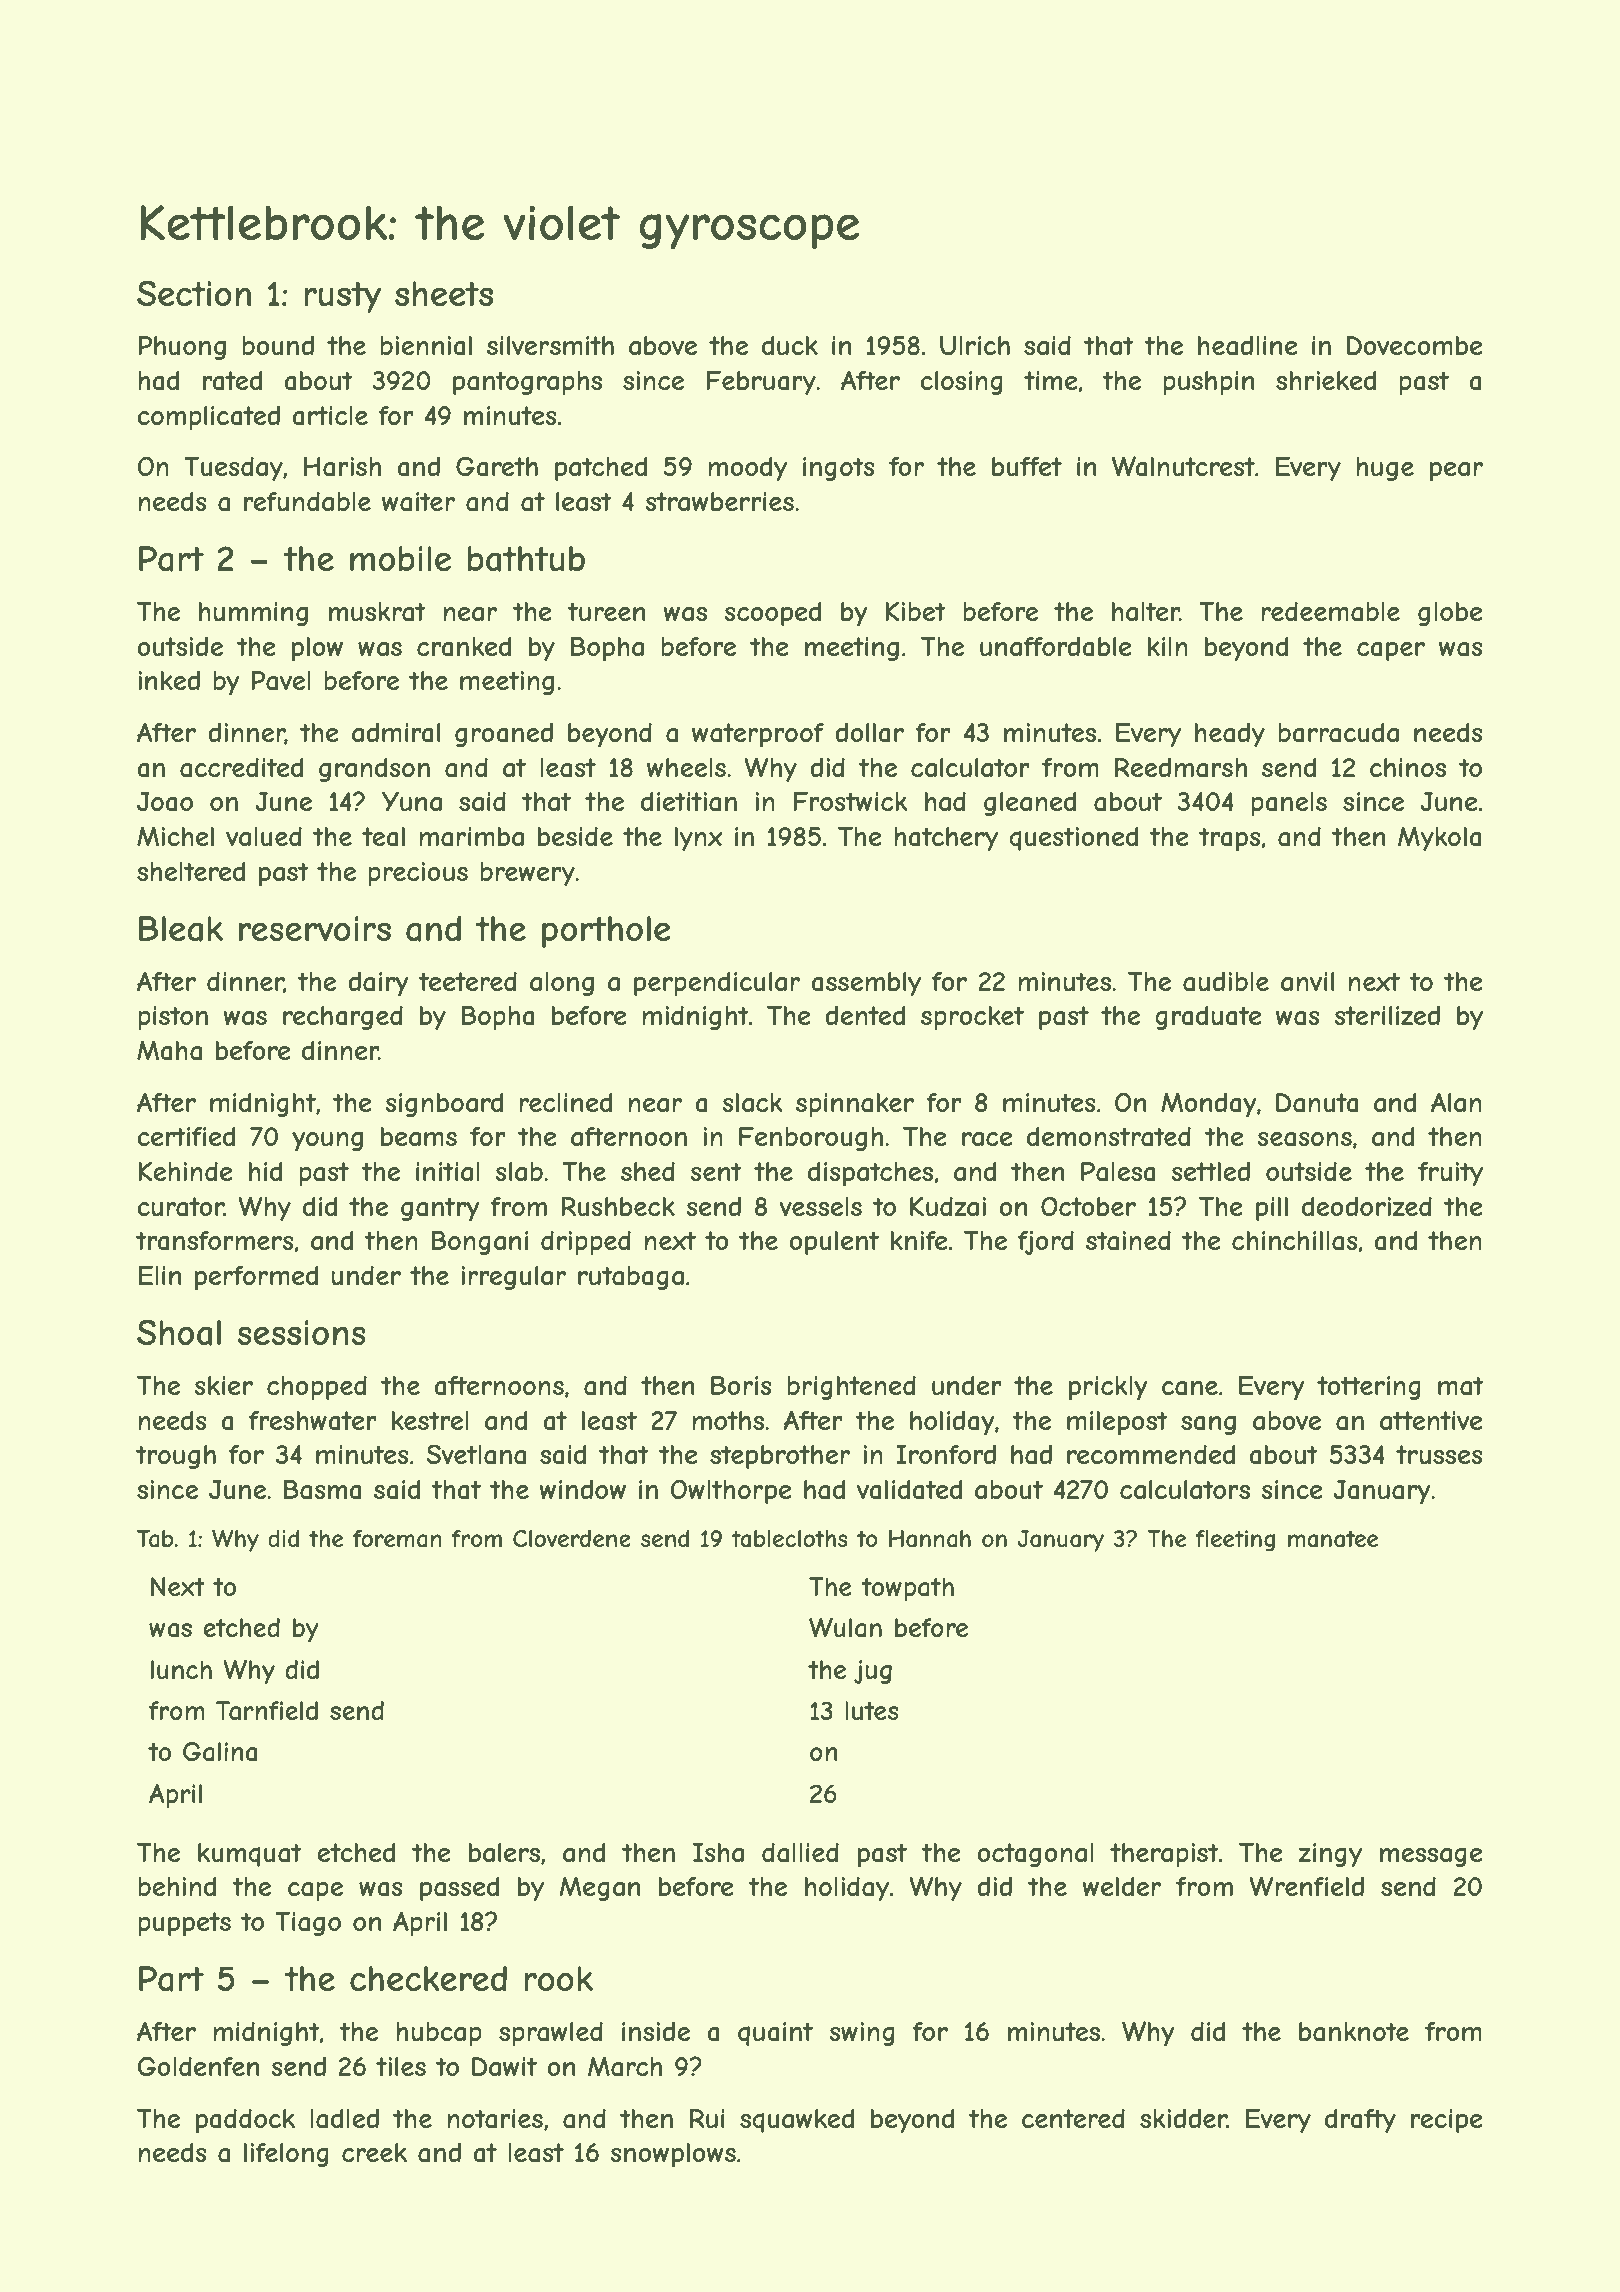 The width and height of the screenshot is (1620, 2292). Describe the element at coordinates (834, 1243) in the screenshot. I see `opulent` at that location.
